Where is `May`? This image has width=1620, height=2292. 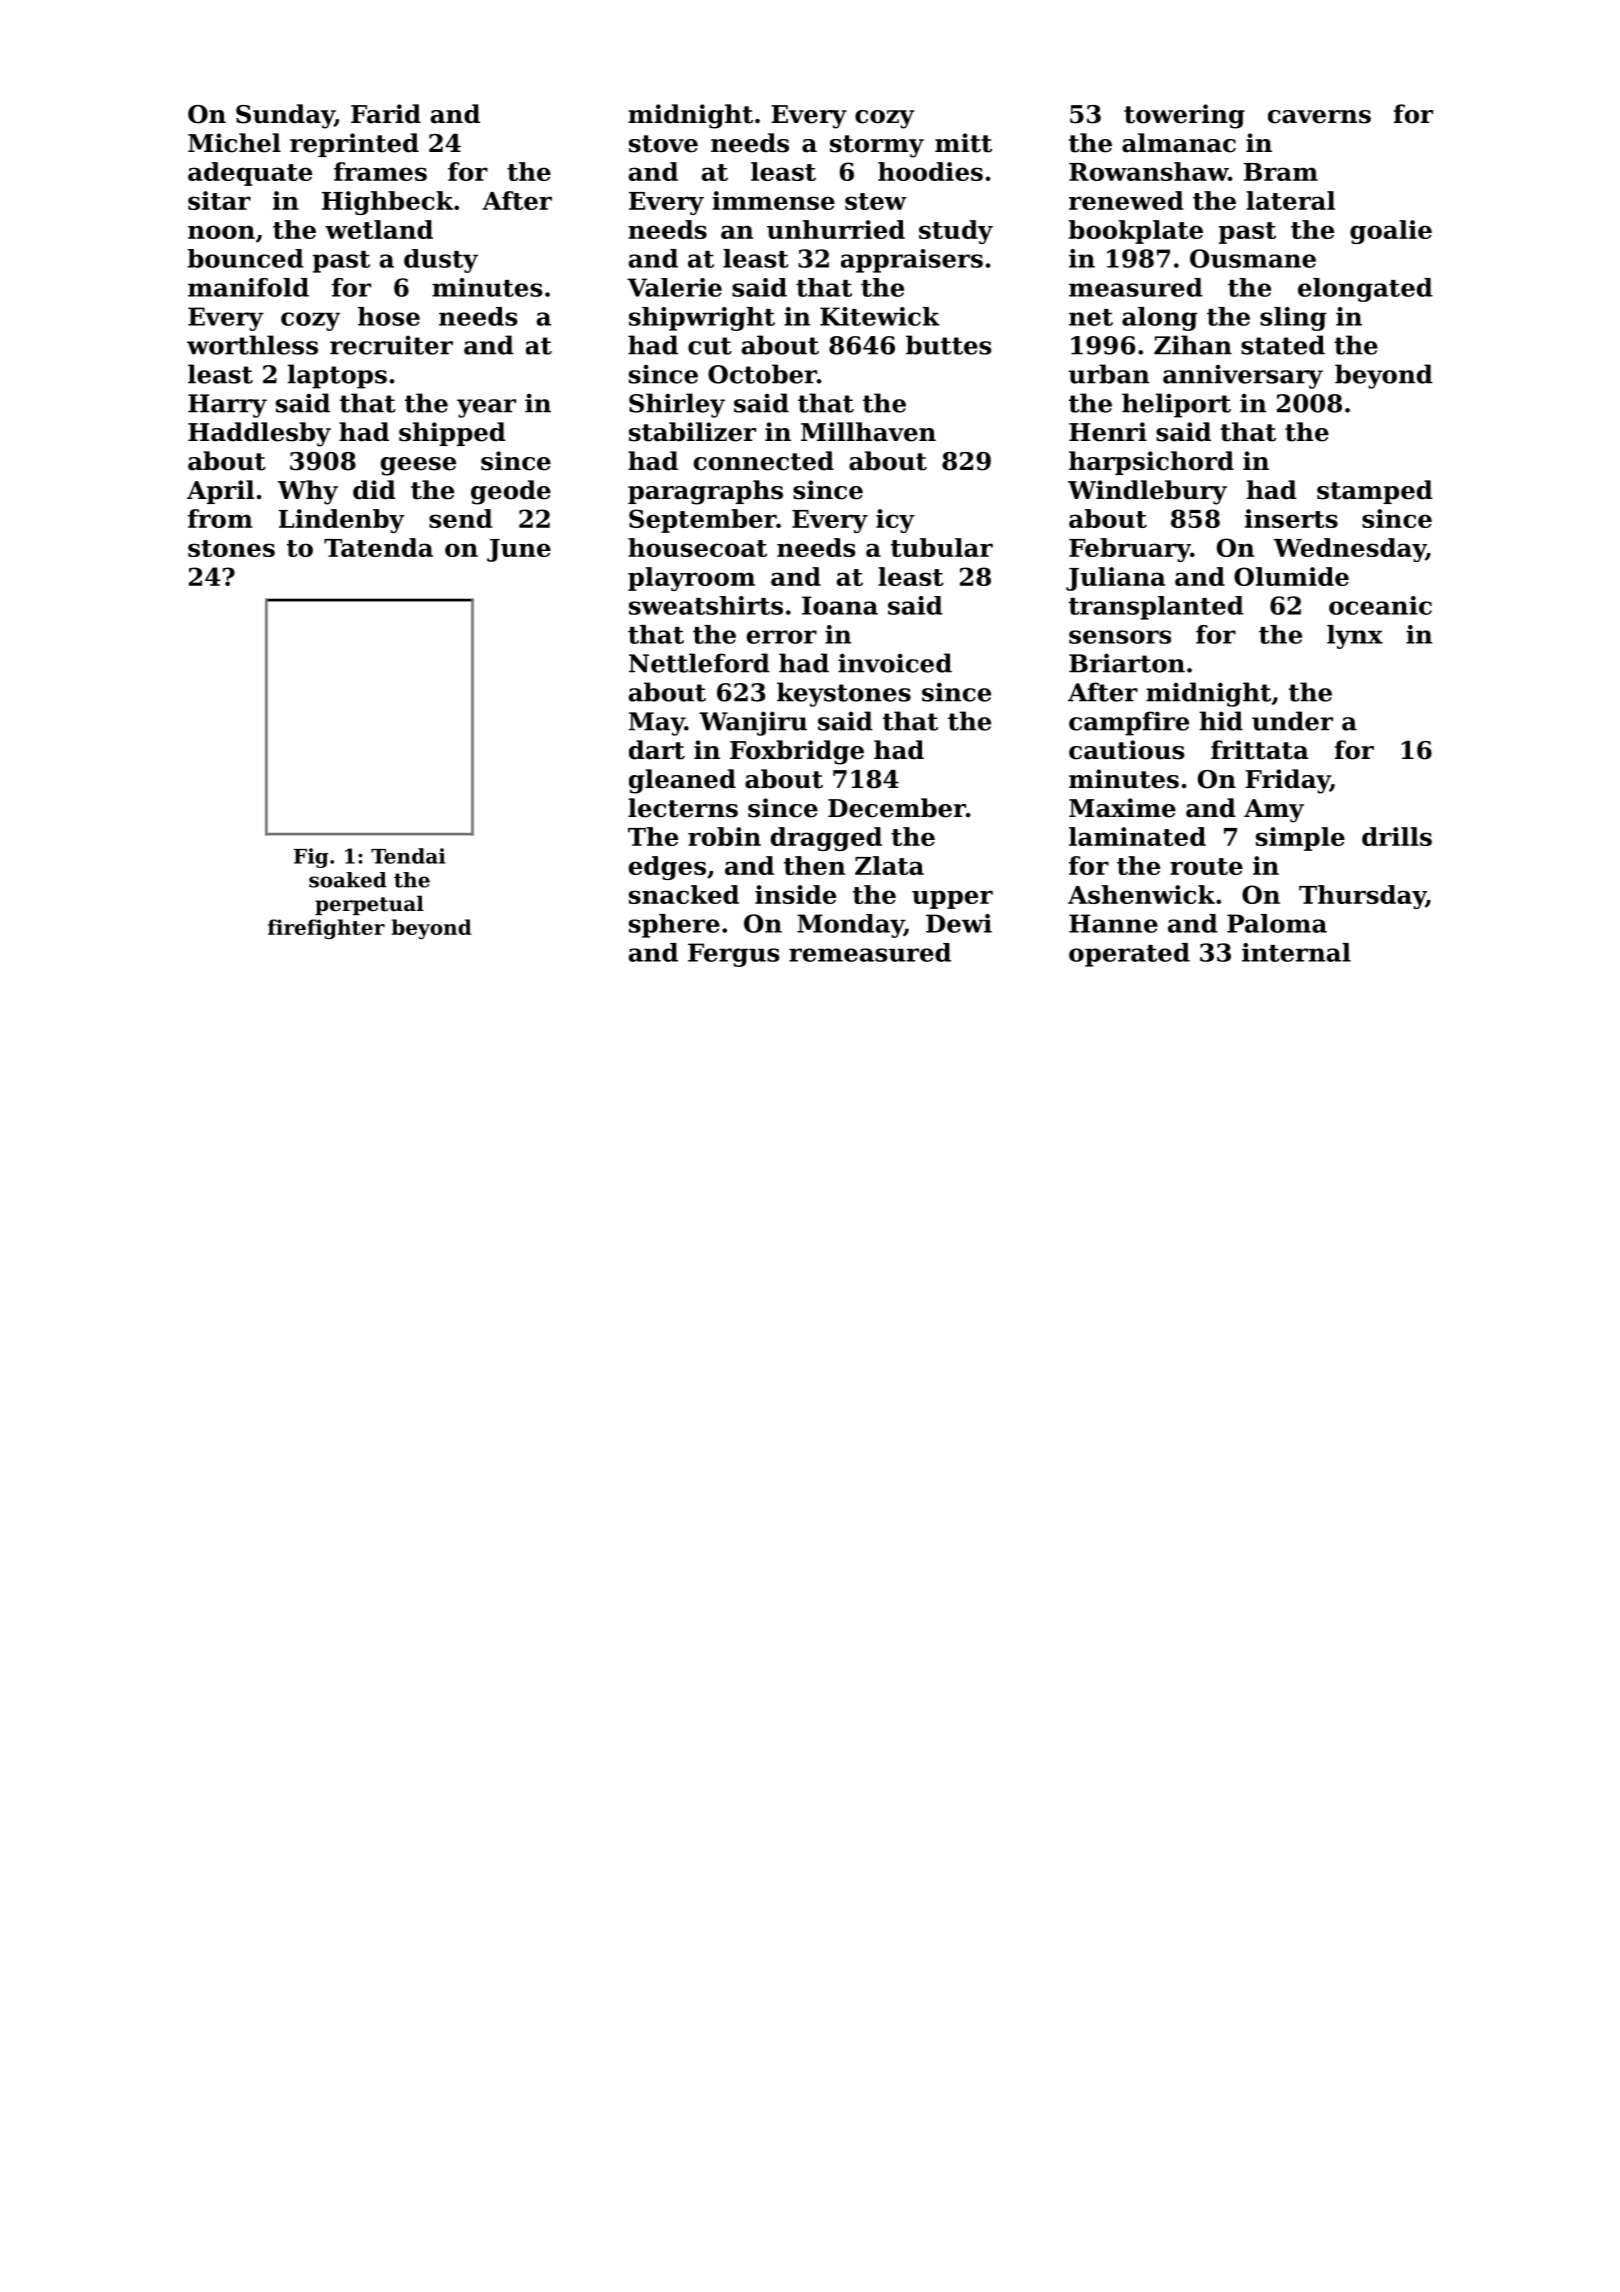
May is located at coordinates (657, 724).
